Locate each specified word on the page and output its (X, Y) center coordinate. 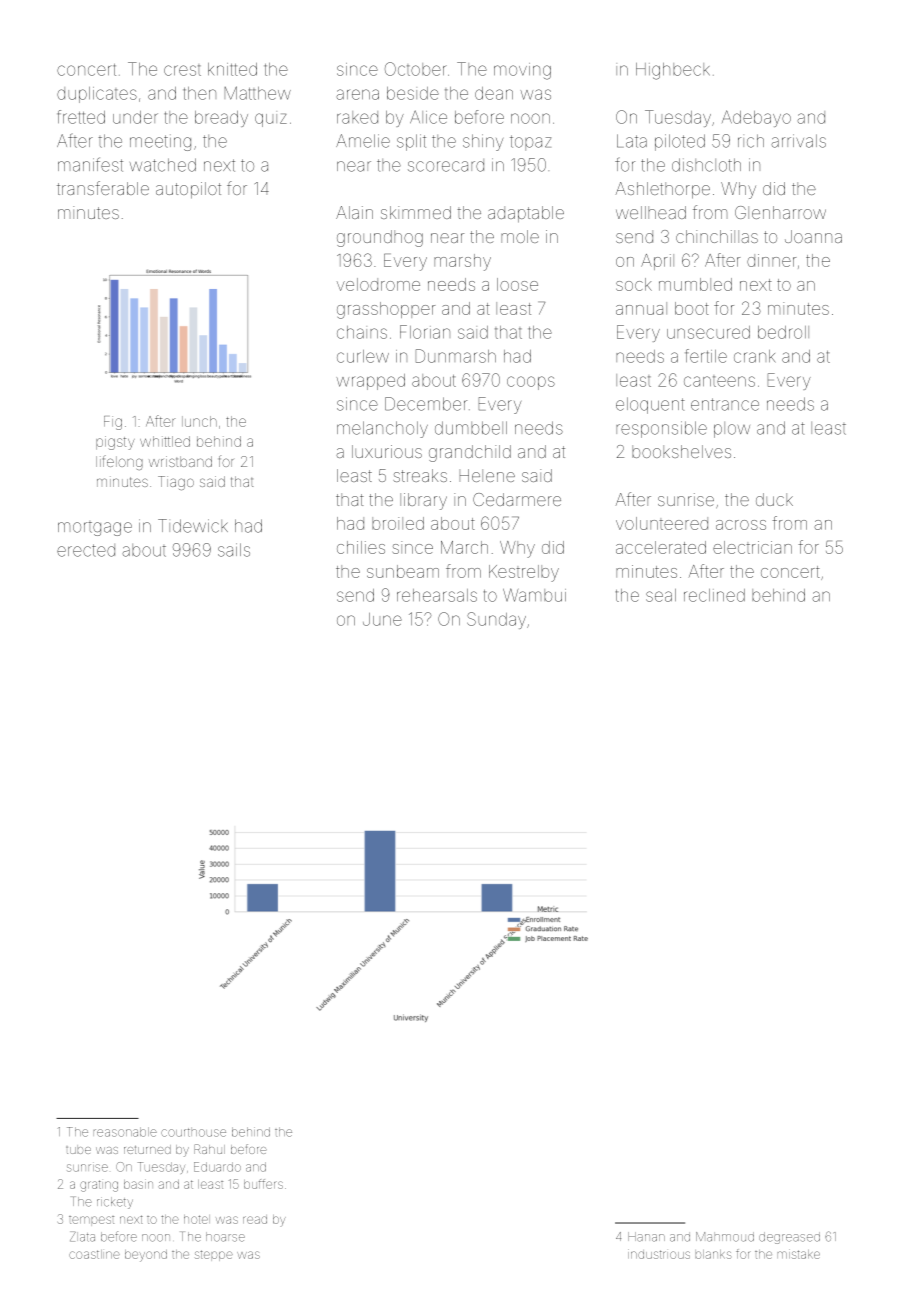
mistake (799, 1254)
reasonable (125, 1132)
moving (522, 71)
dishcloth (706, 165)
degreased (789, 1238)
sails (234, 550)
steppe (214, 1255)
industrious (659, 1254)
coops (531, 383)
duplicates (97, 95)
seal (661, 595)
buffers (263, 1184)
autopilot (188, 190)
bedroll (783, 332)
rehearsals (437, 595)
